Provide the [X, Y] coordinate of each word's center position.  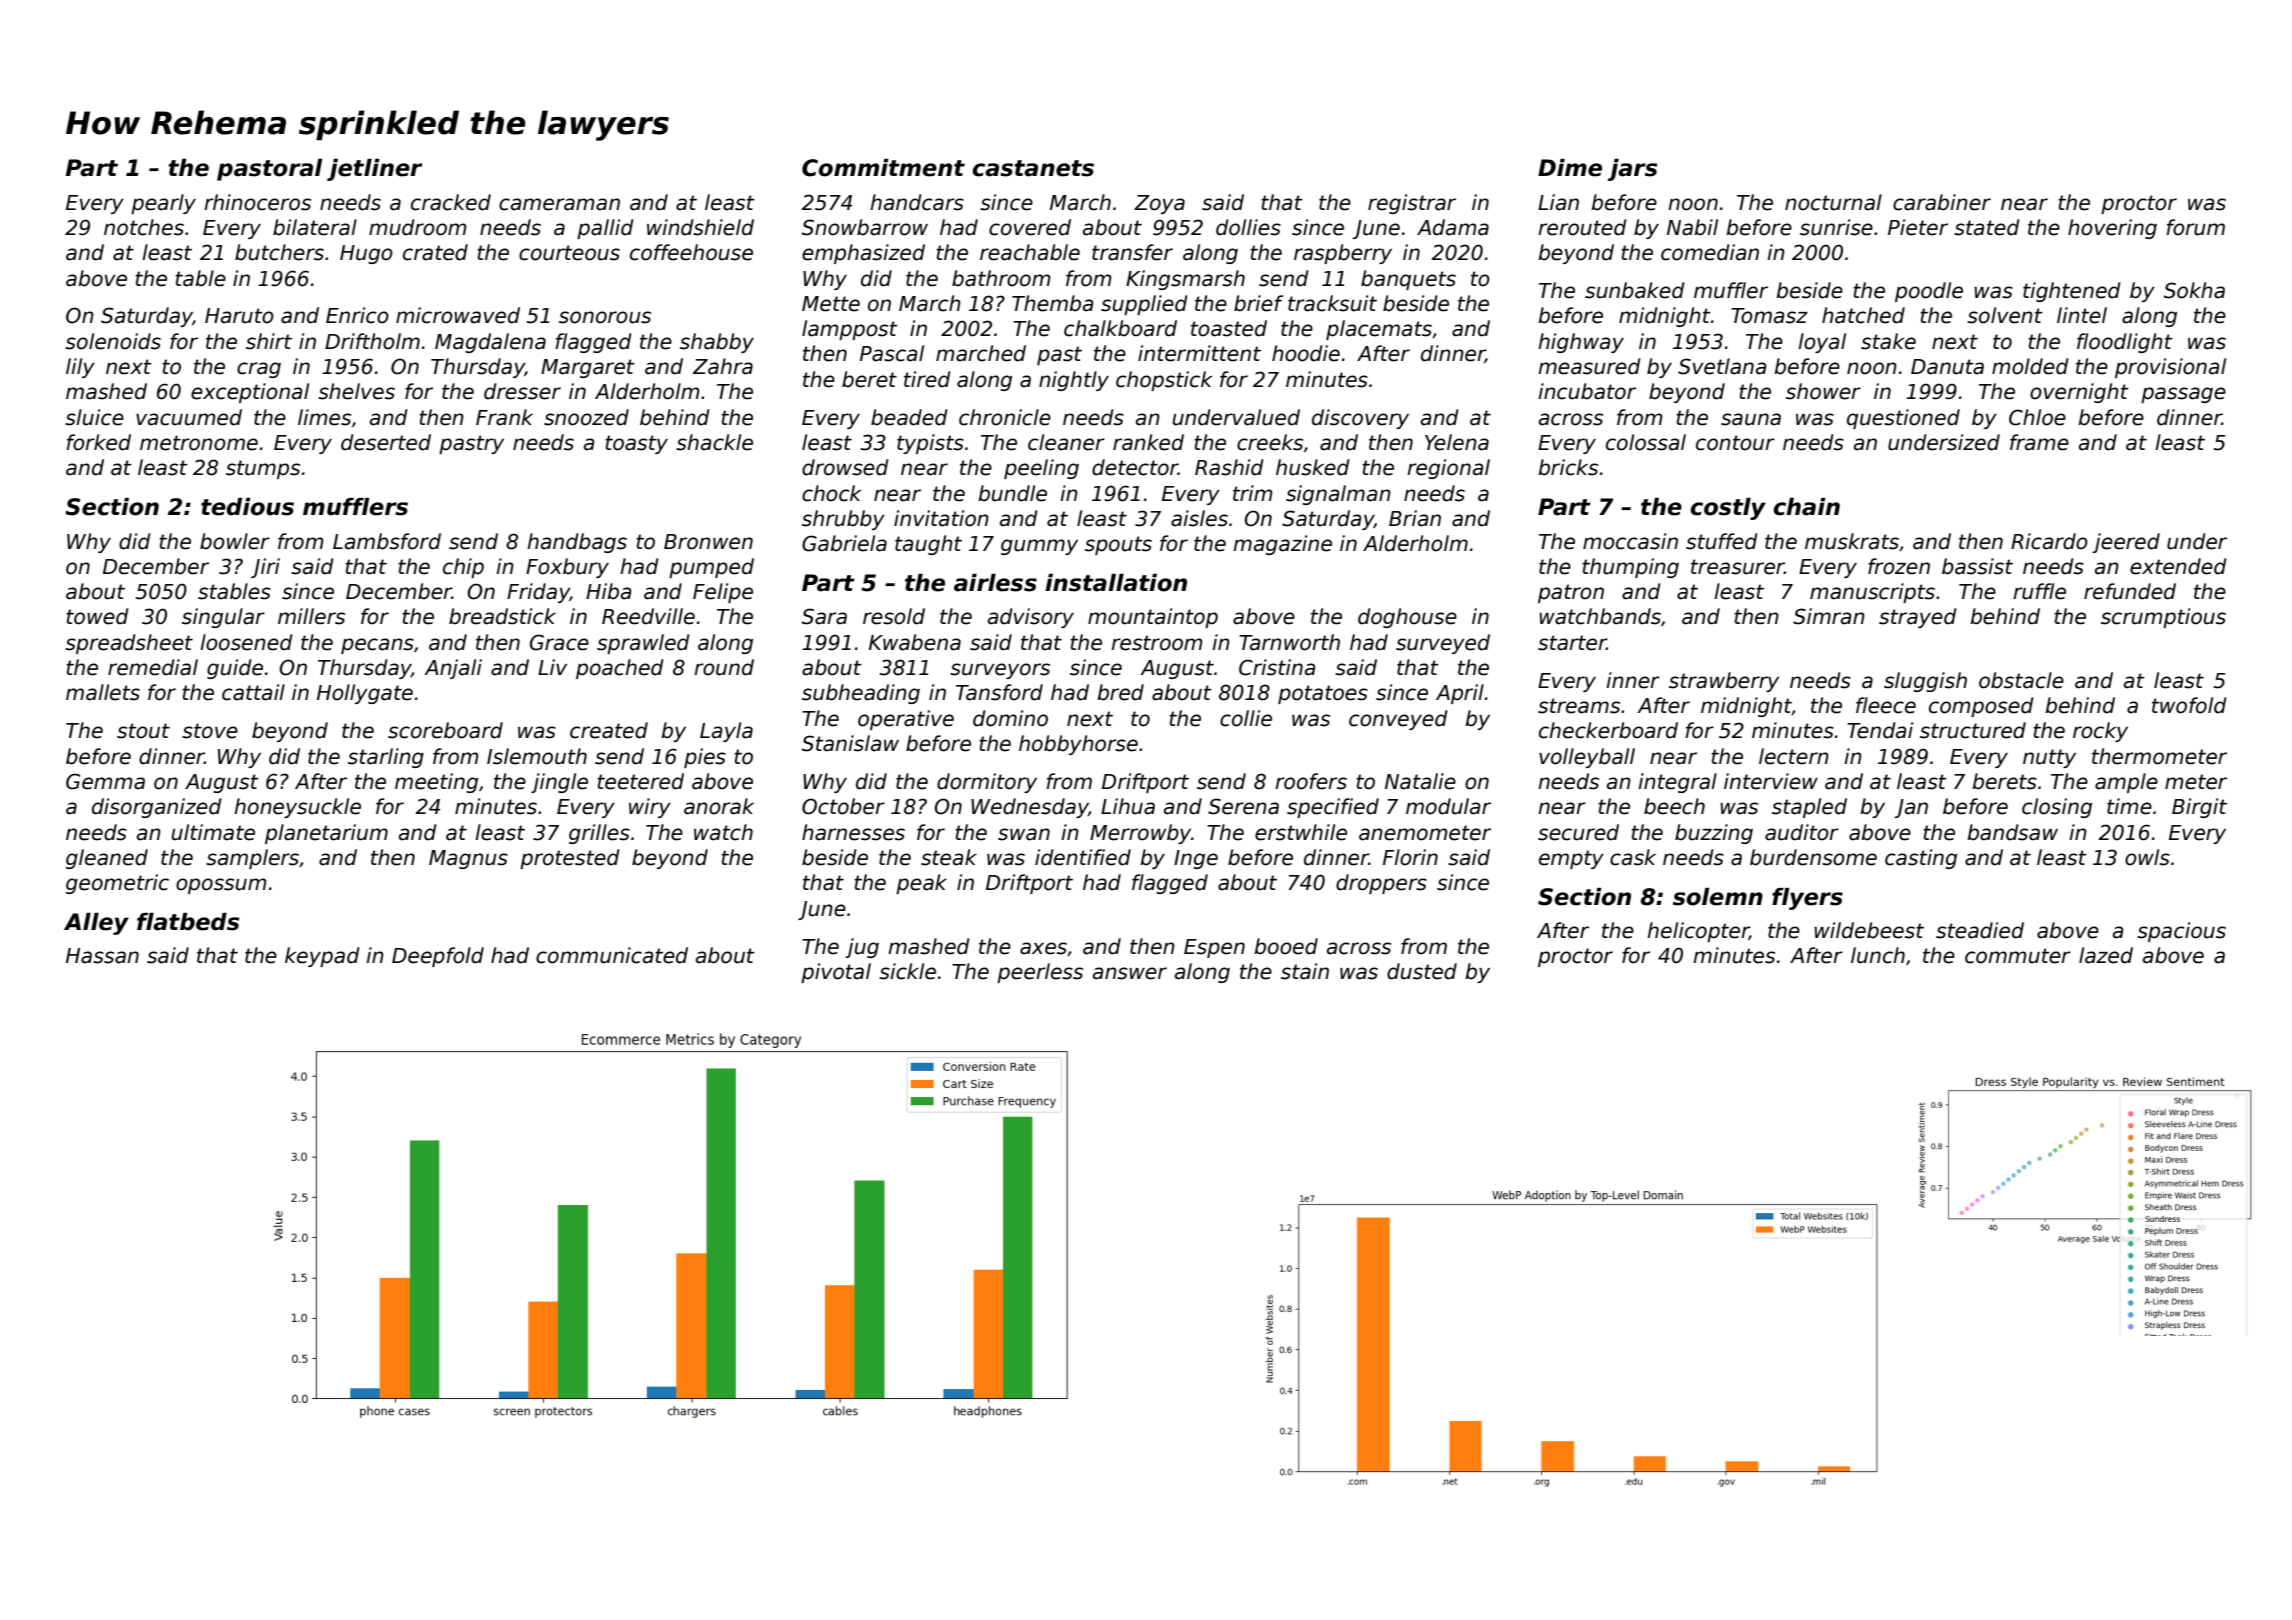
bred [1120, 692]
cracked [451, 202]
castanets [1033, 168]
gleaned [107, 859]
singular [223, 618]
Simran [1829, 616]
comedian [1710, 252]
